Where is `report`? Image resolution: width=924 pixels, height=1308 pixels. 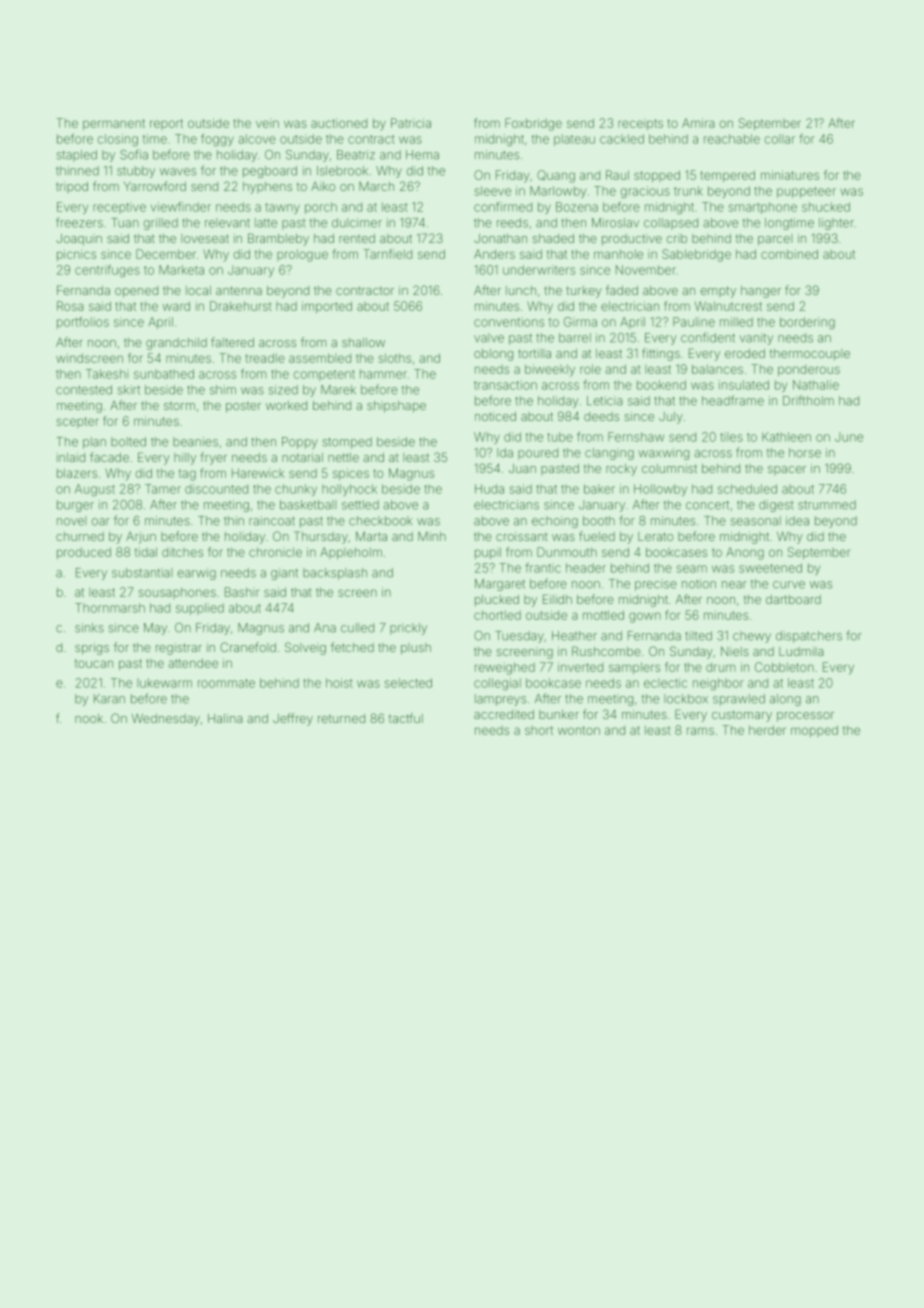
report is located at coordinates (166, 124).
